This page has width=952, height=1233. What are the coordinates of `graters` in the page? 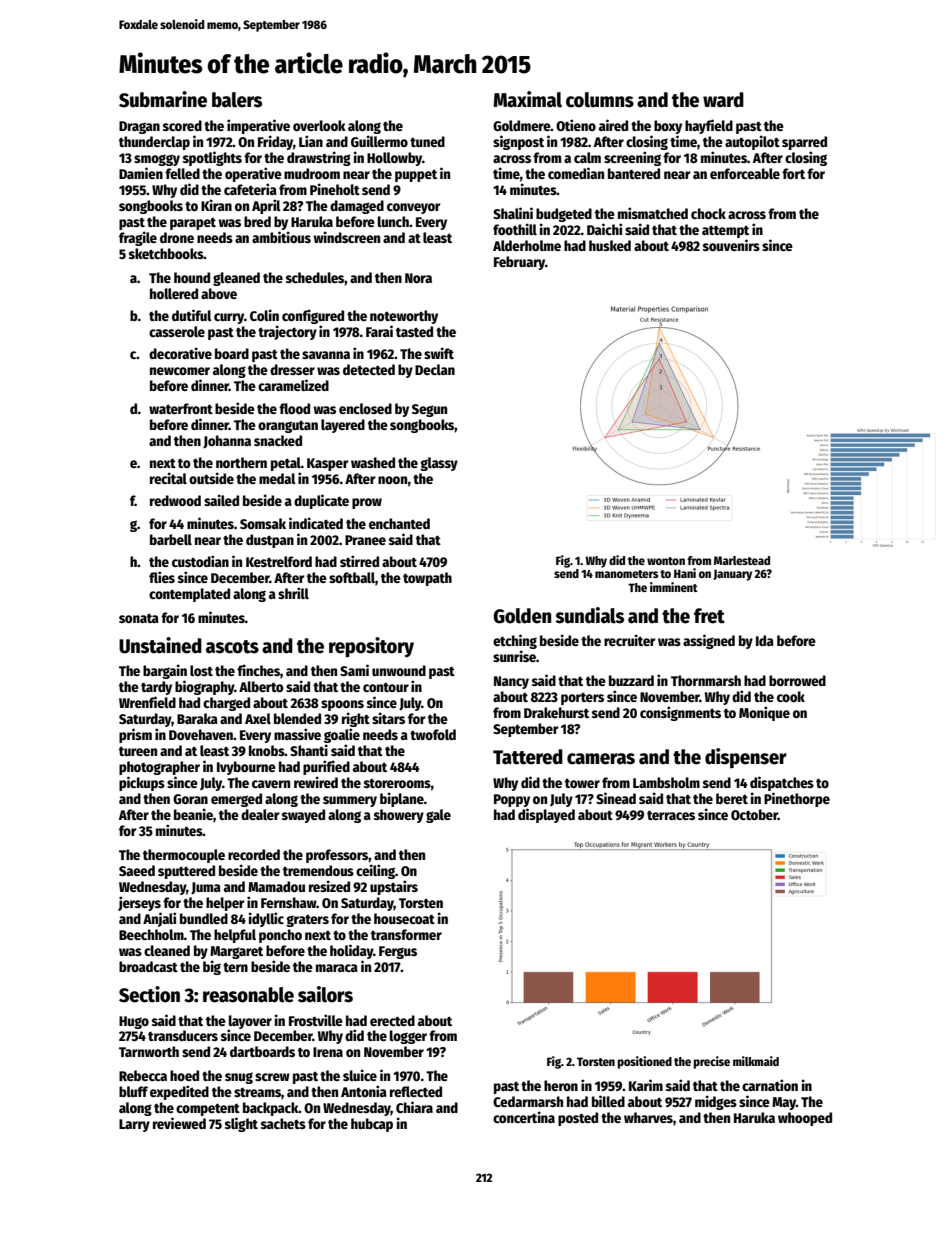 It's located at (307, 921).
